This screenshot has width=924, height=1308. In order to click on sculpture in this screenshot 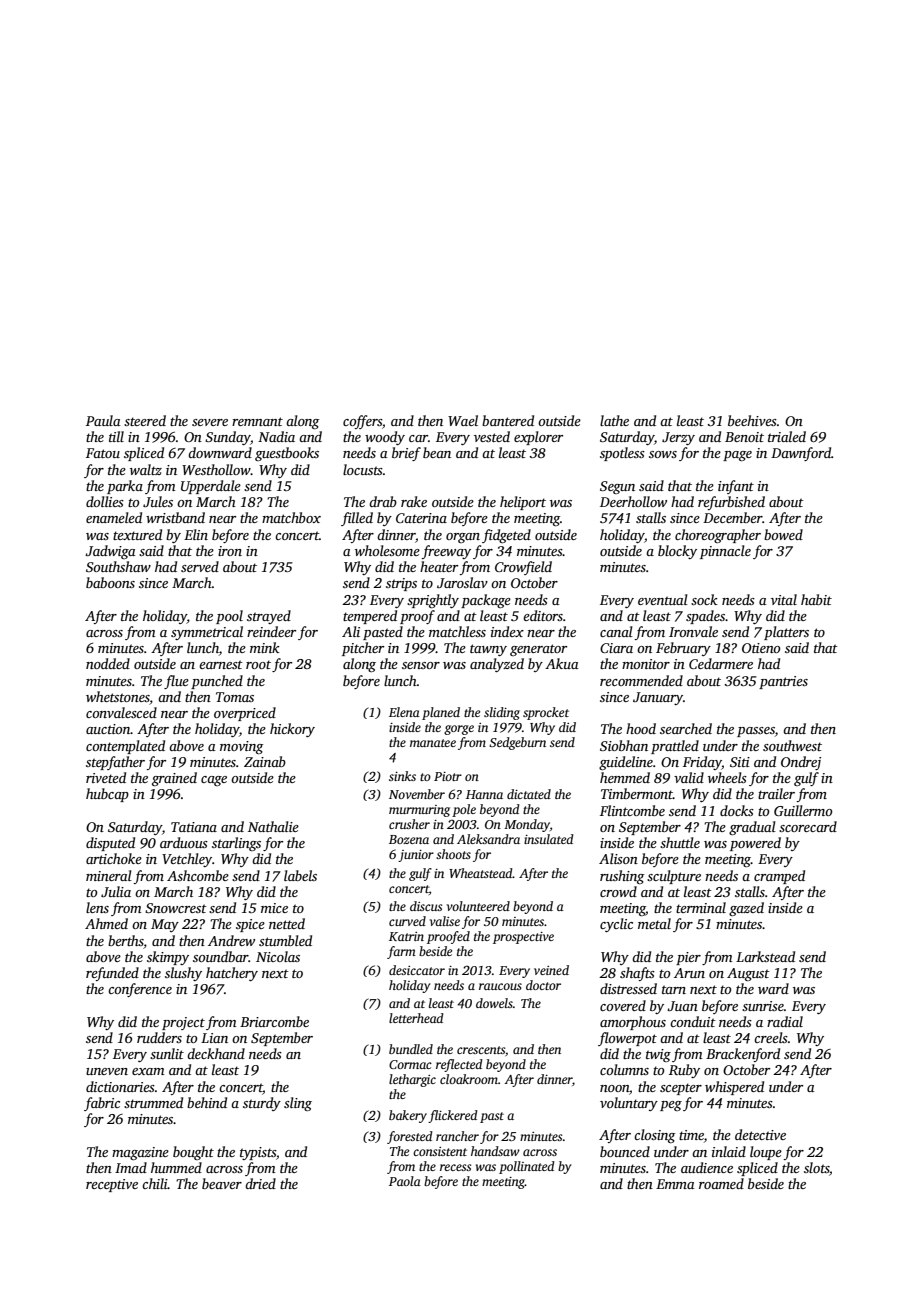, I will do `click(674, 877)`.
